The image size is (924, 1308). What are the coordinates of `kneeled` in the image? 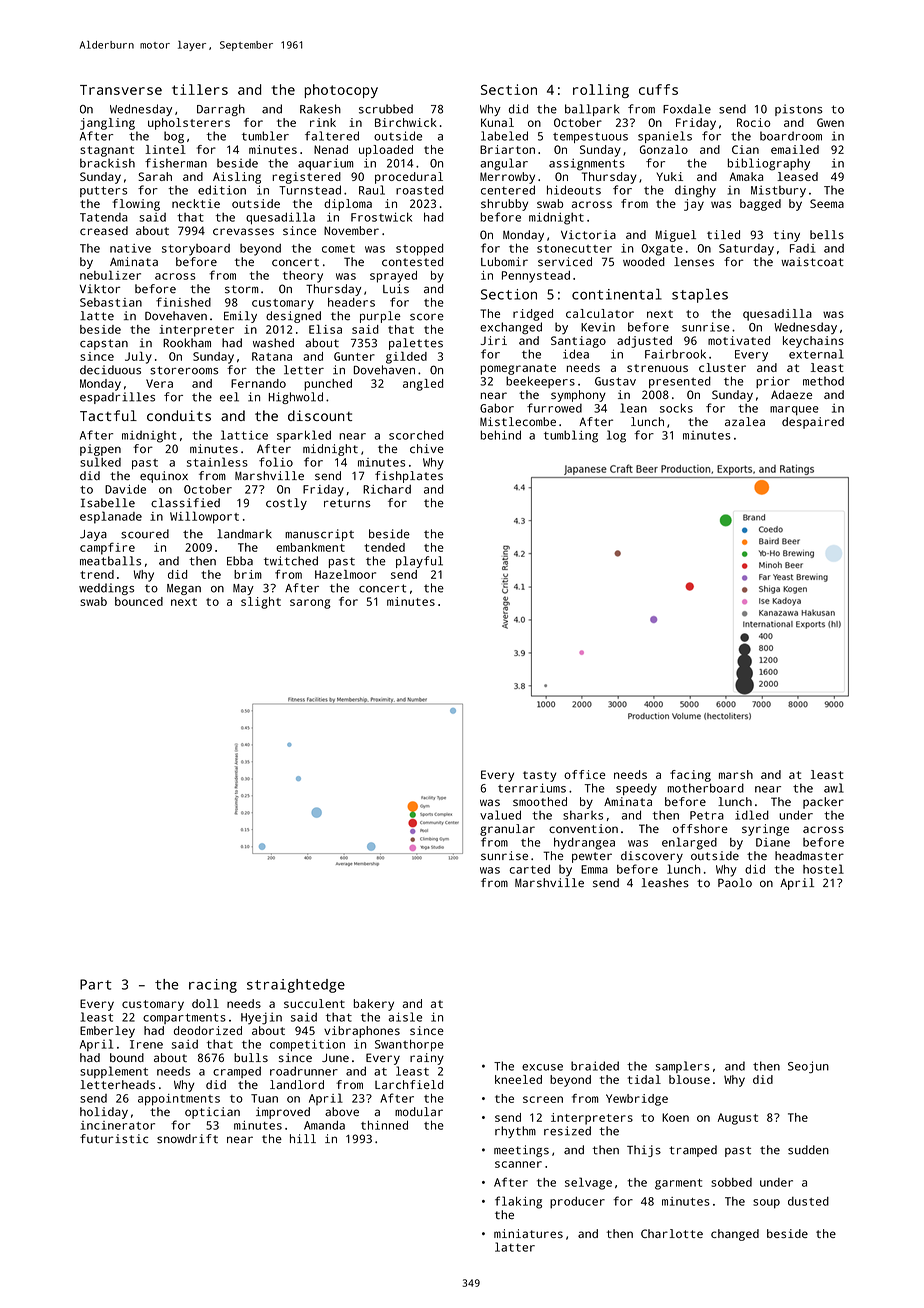 It's located at (518, 1079).
